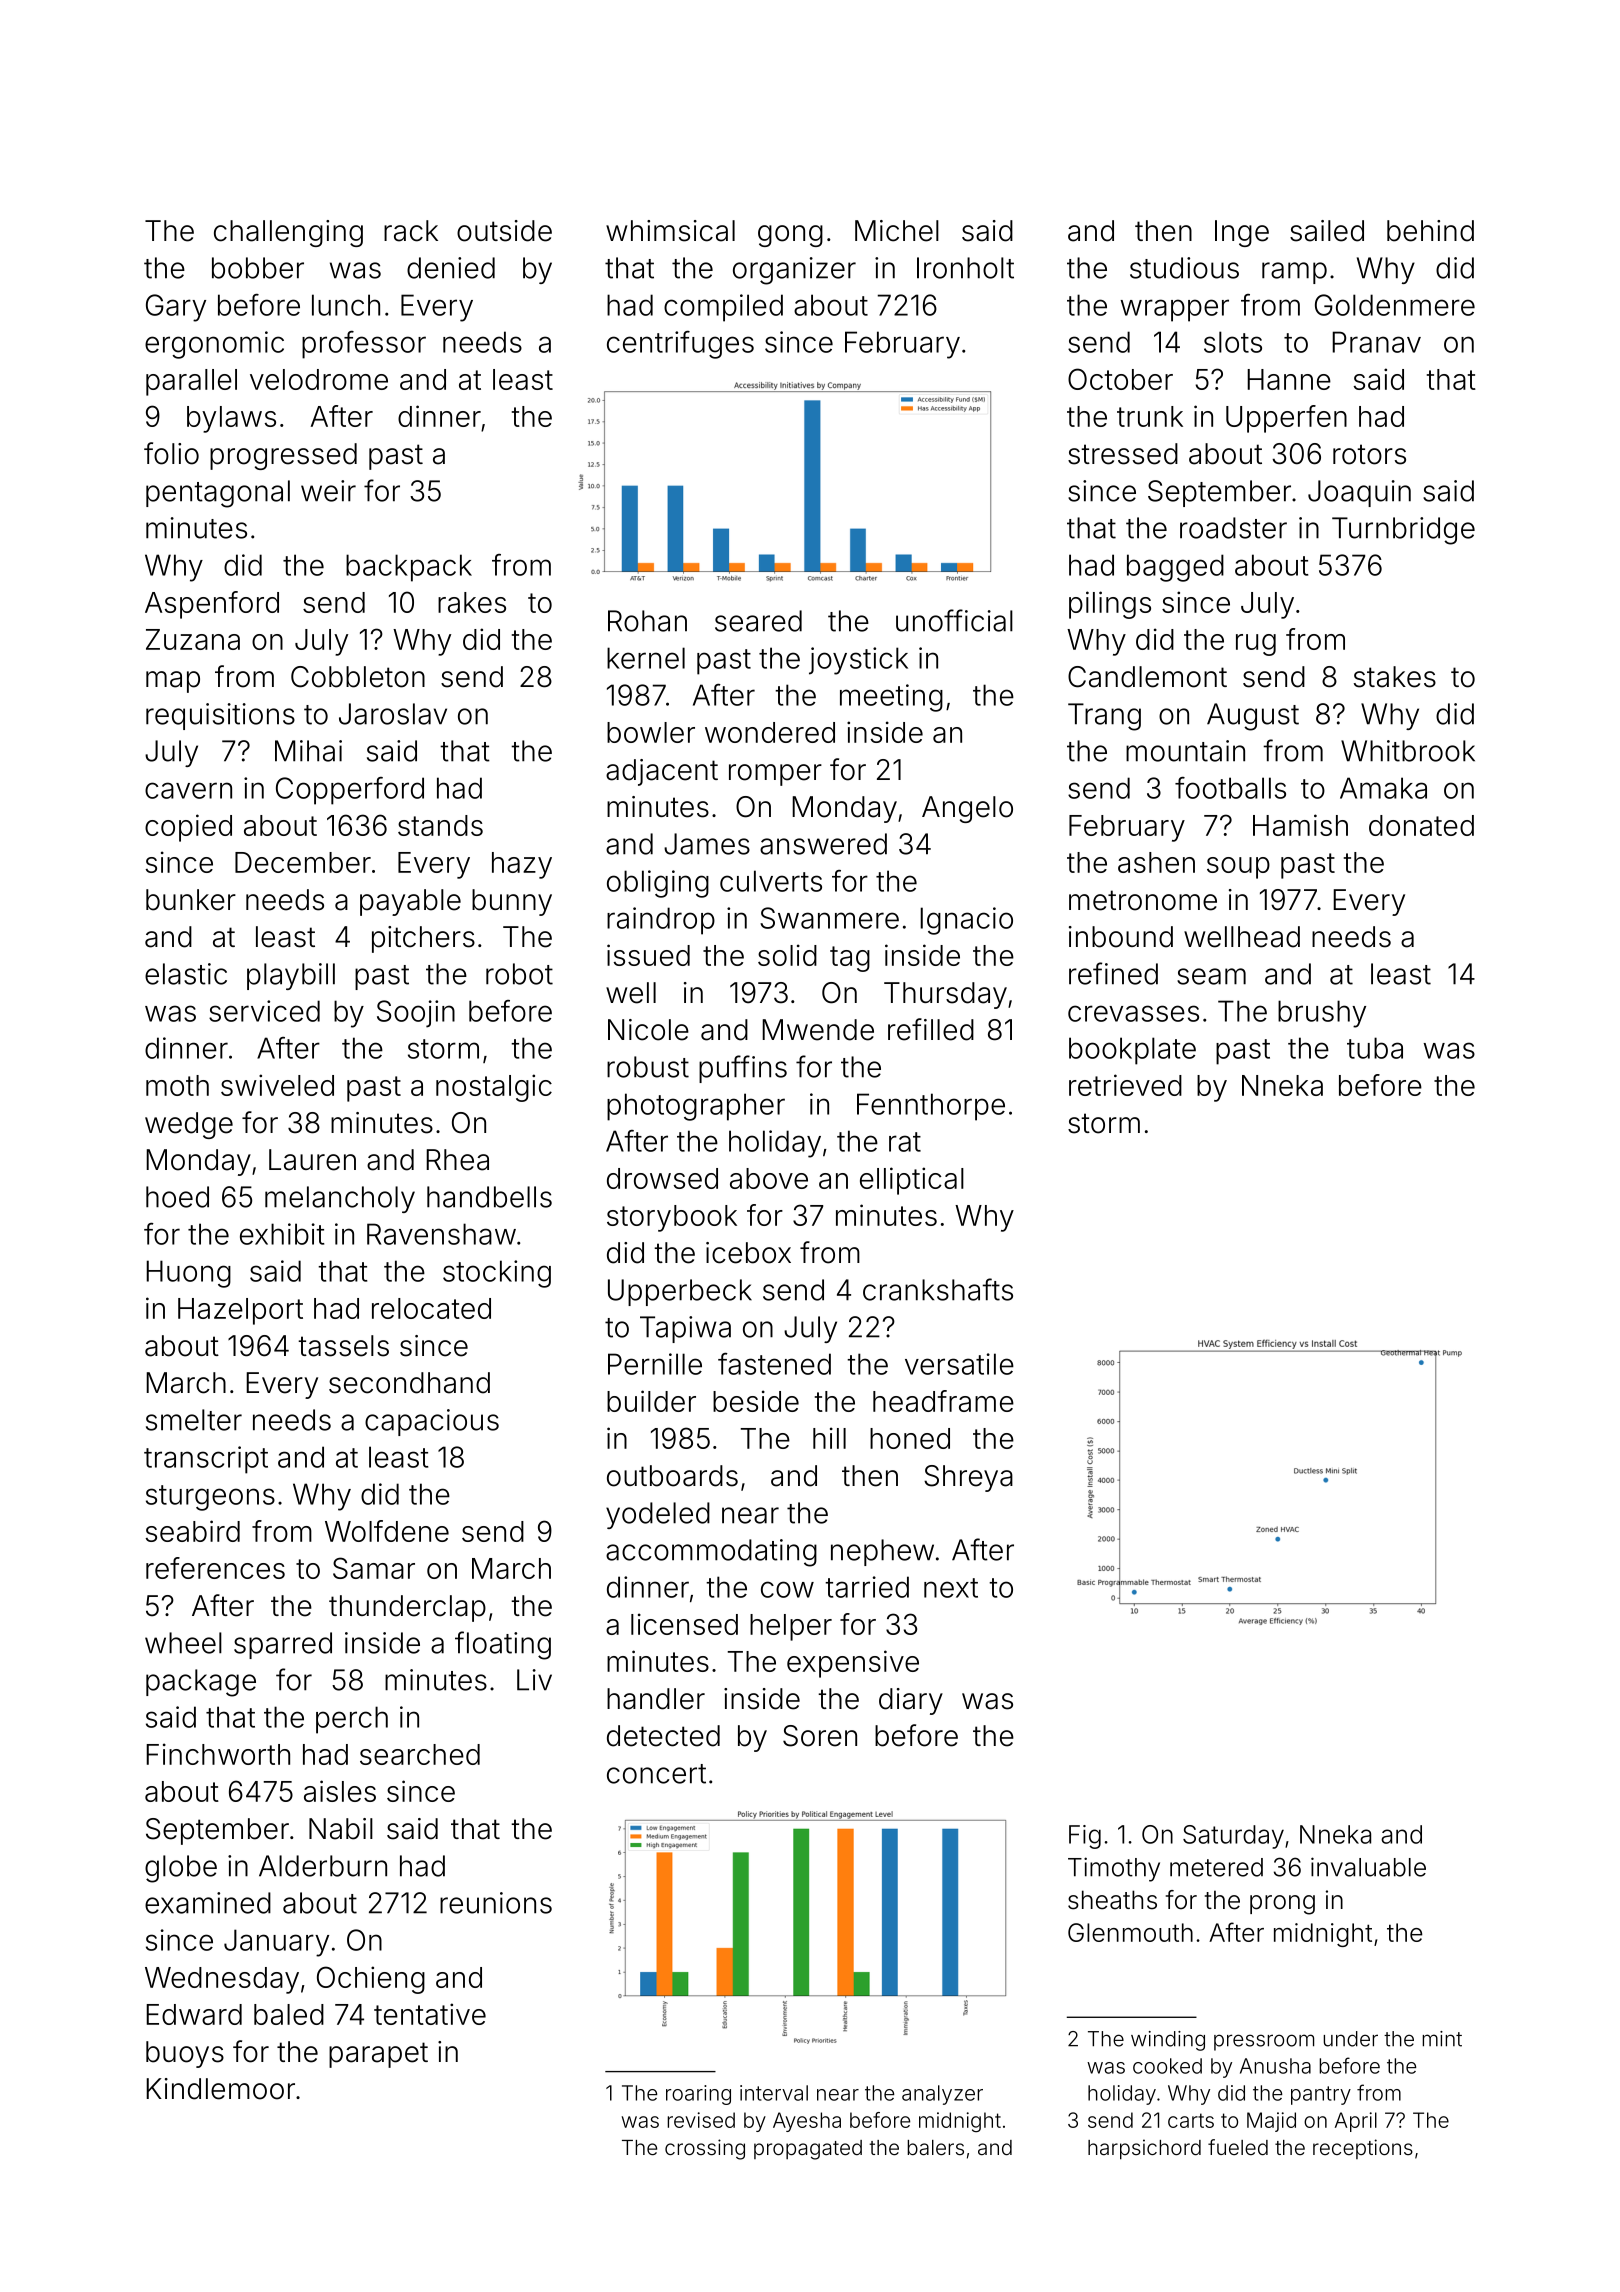 This screenshot has height=2292, width=1620. What do you see at coordinates (1421, 825) in the screenshot?
I see `donated` at bounding box center [1421, 825].
